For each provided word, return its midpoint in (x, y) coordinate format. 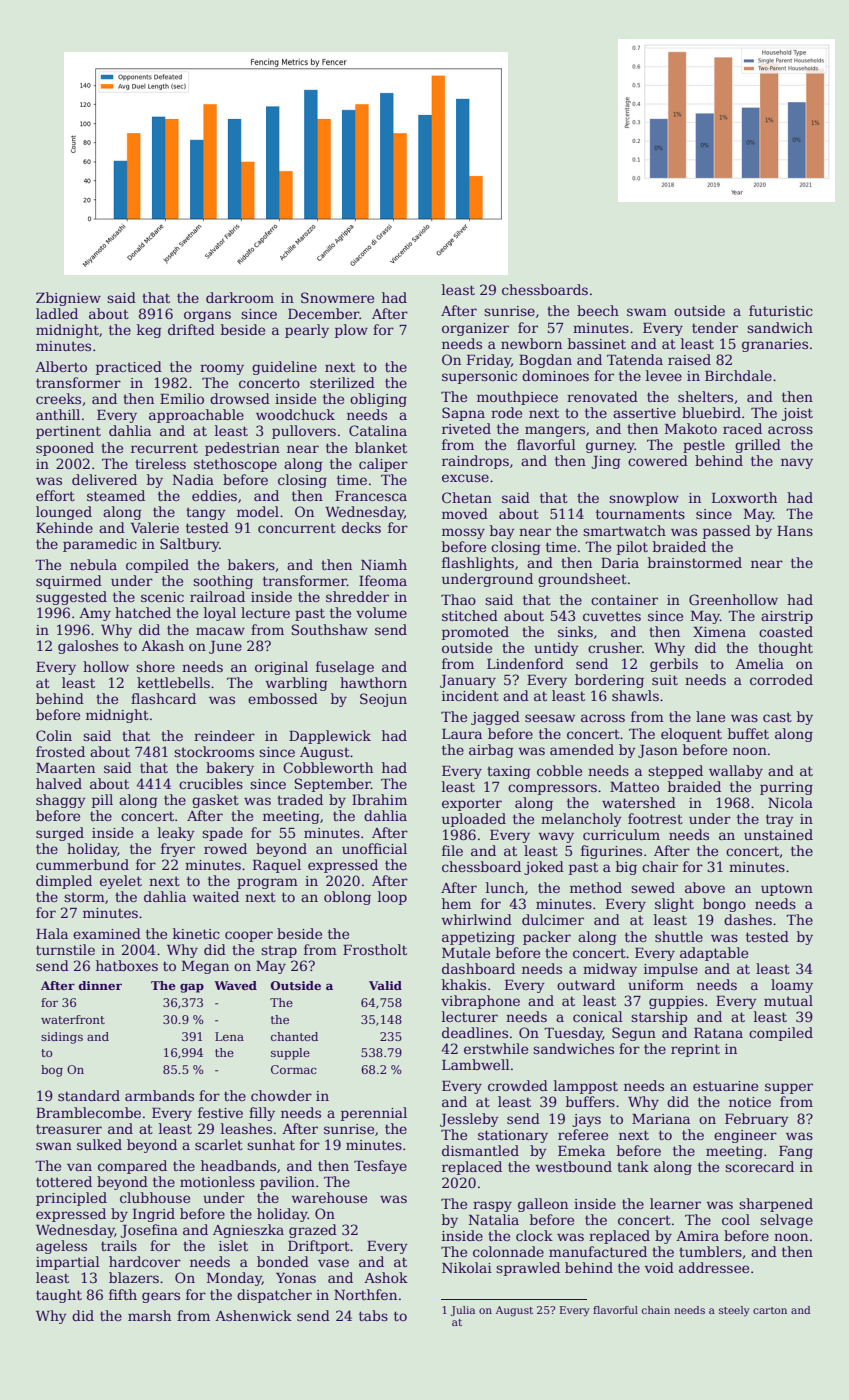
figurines (611, 852)
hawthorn (373, 682)
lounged (64, 513)
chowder (281, 1095)
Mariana (661, 1119)
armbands (159, 1095)
